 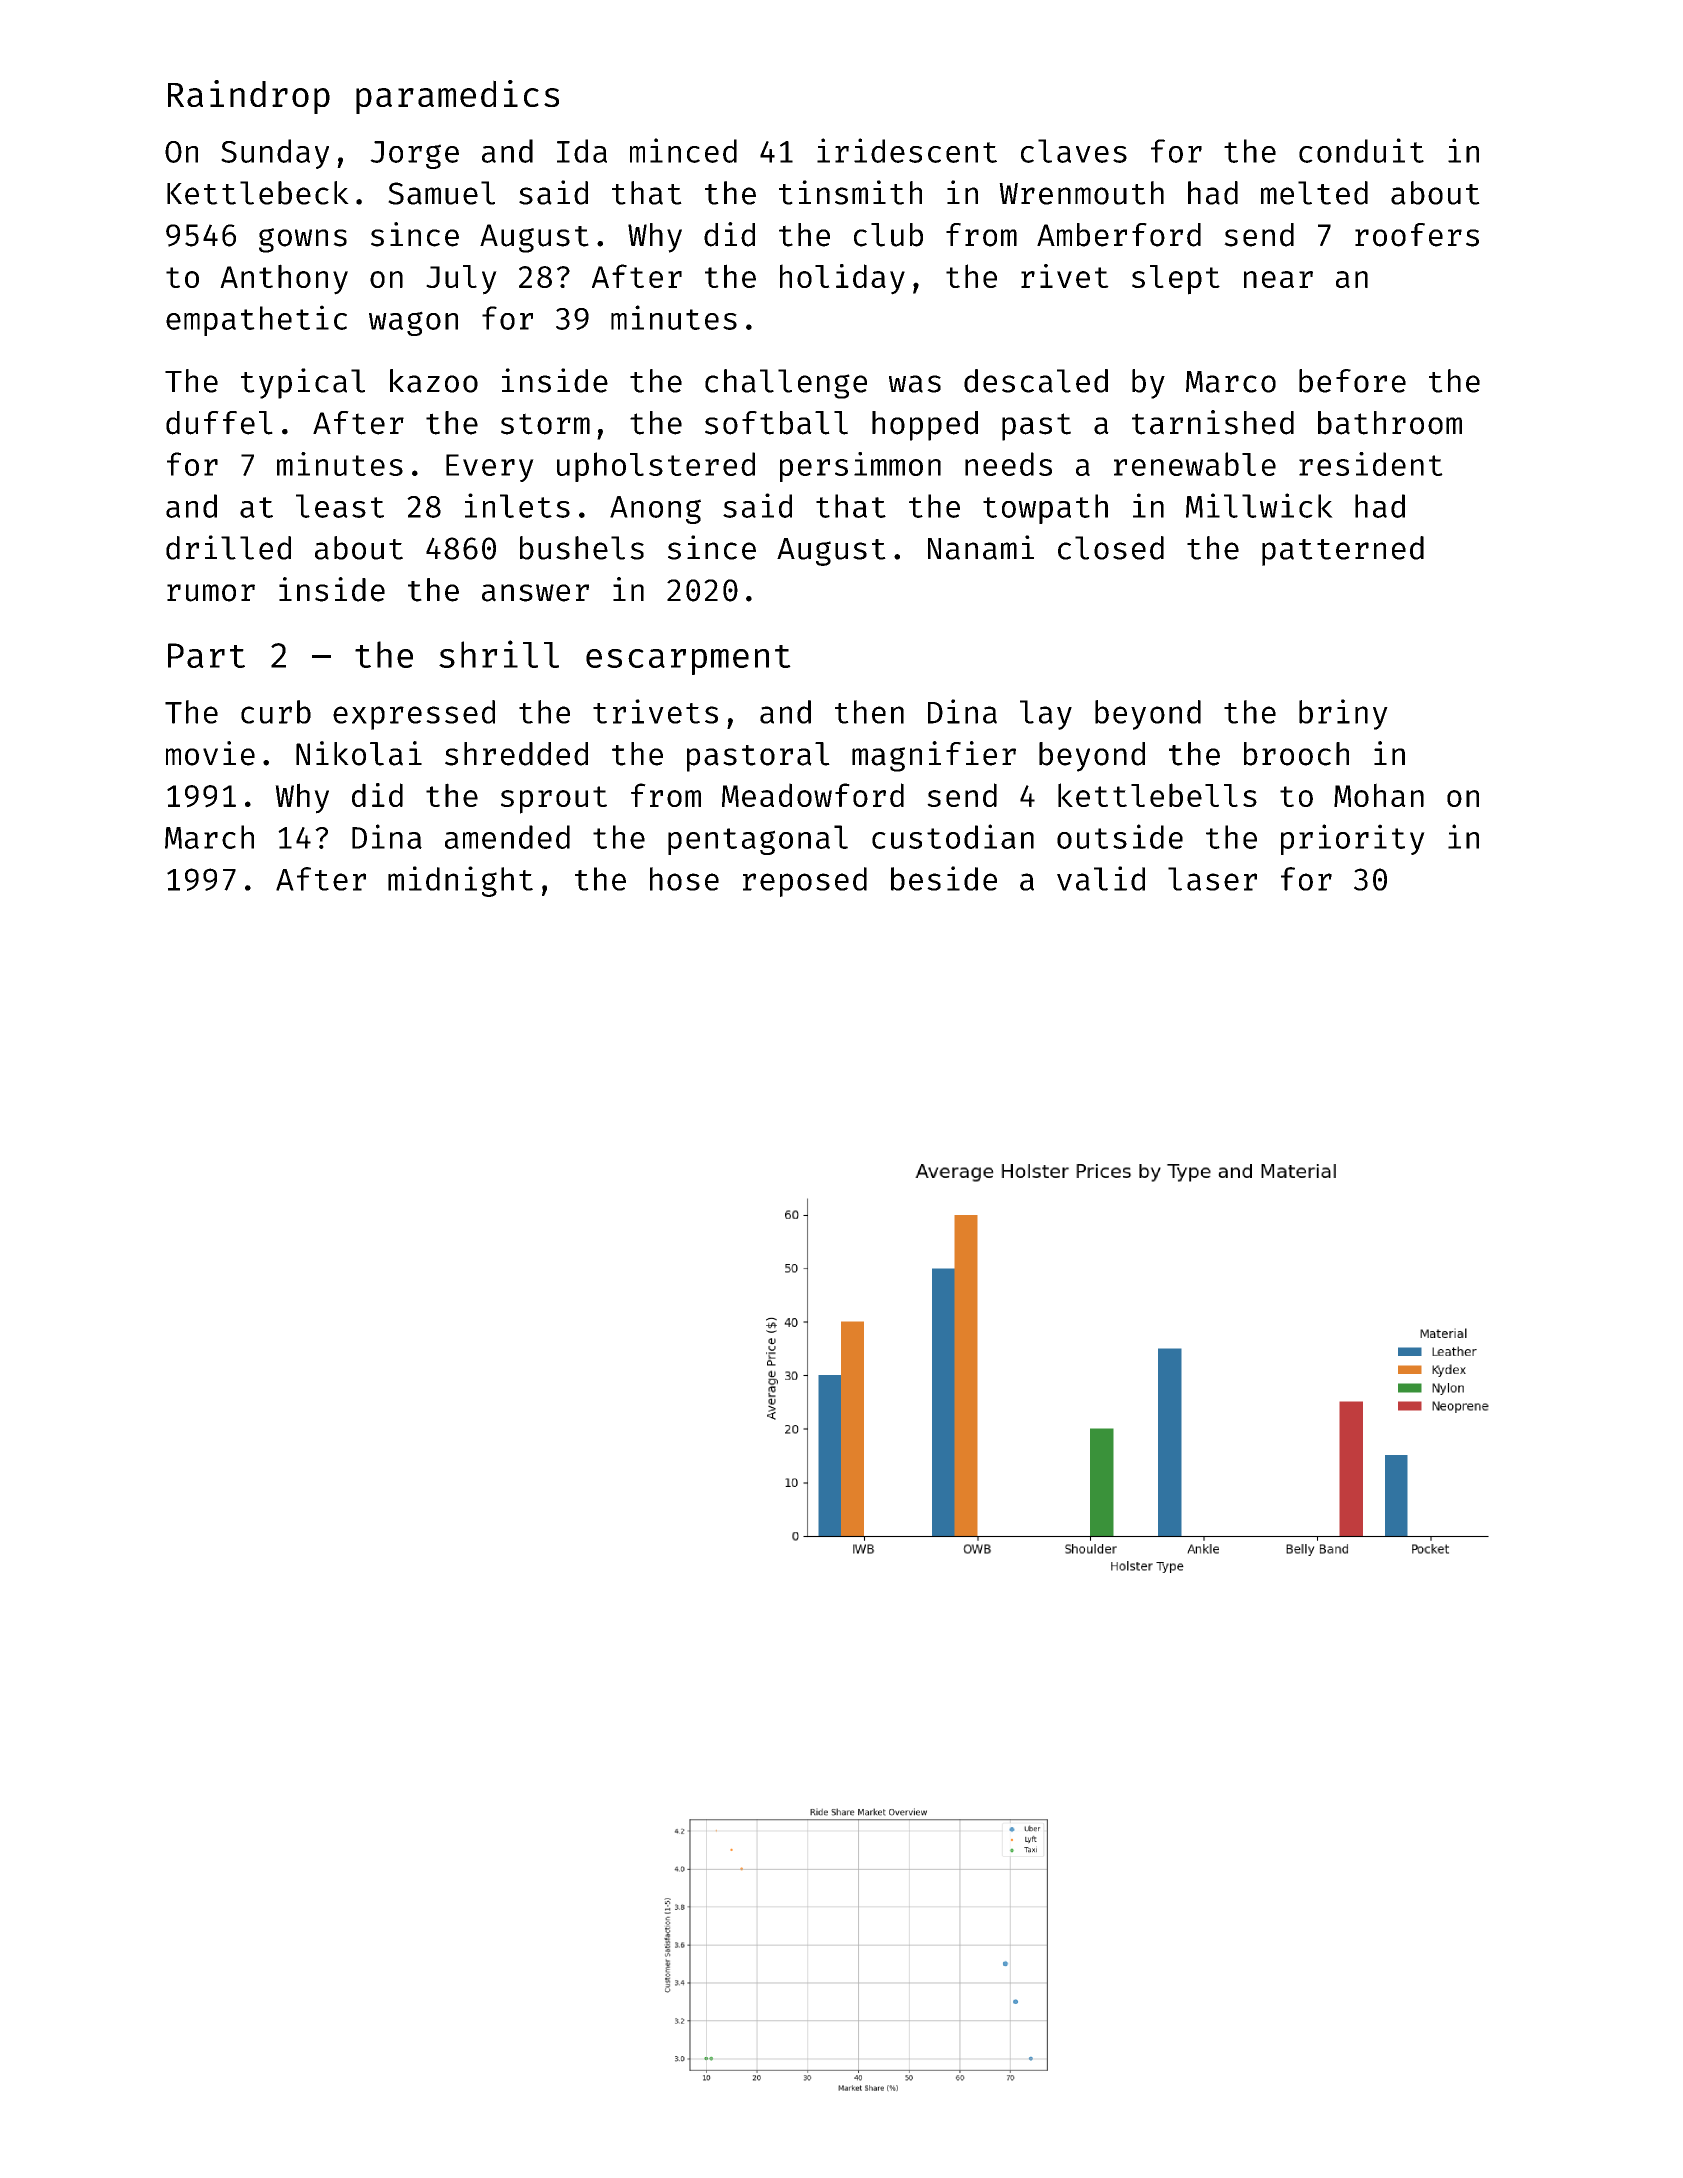 What do you see at coordinates (1081, 193) in the screenshot?
I see `Wrenmouth` at bounding box center [1081, 193].
